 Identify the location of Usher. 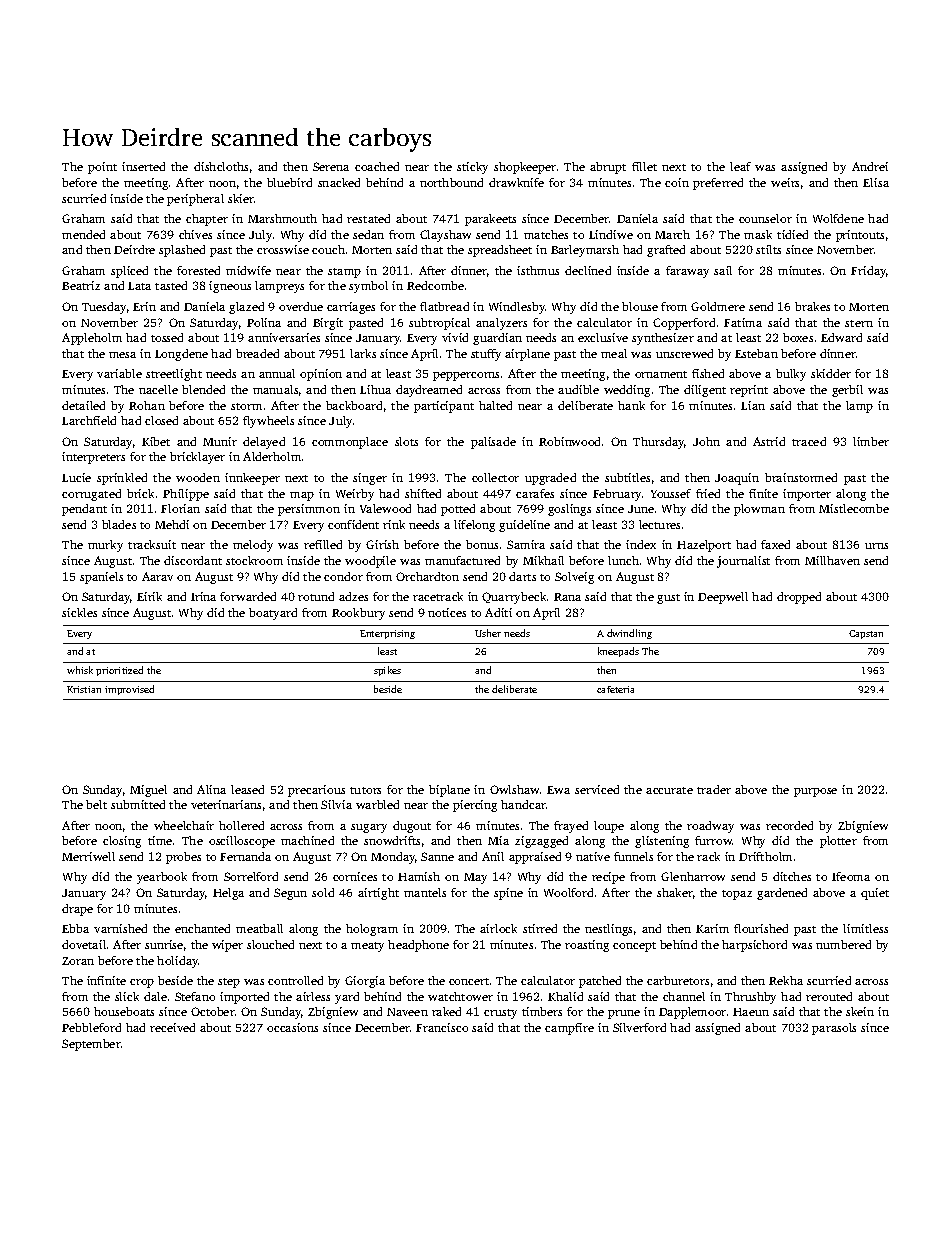
(488, 633).
